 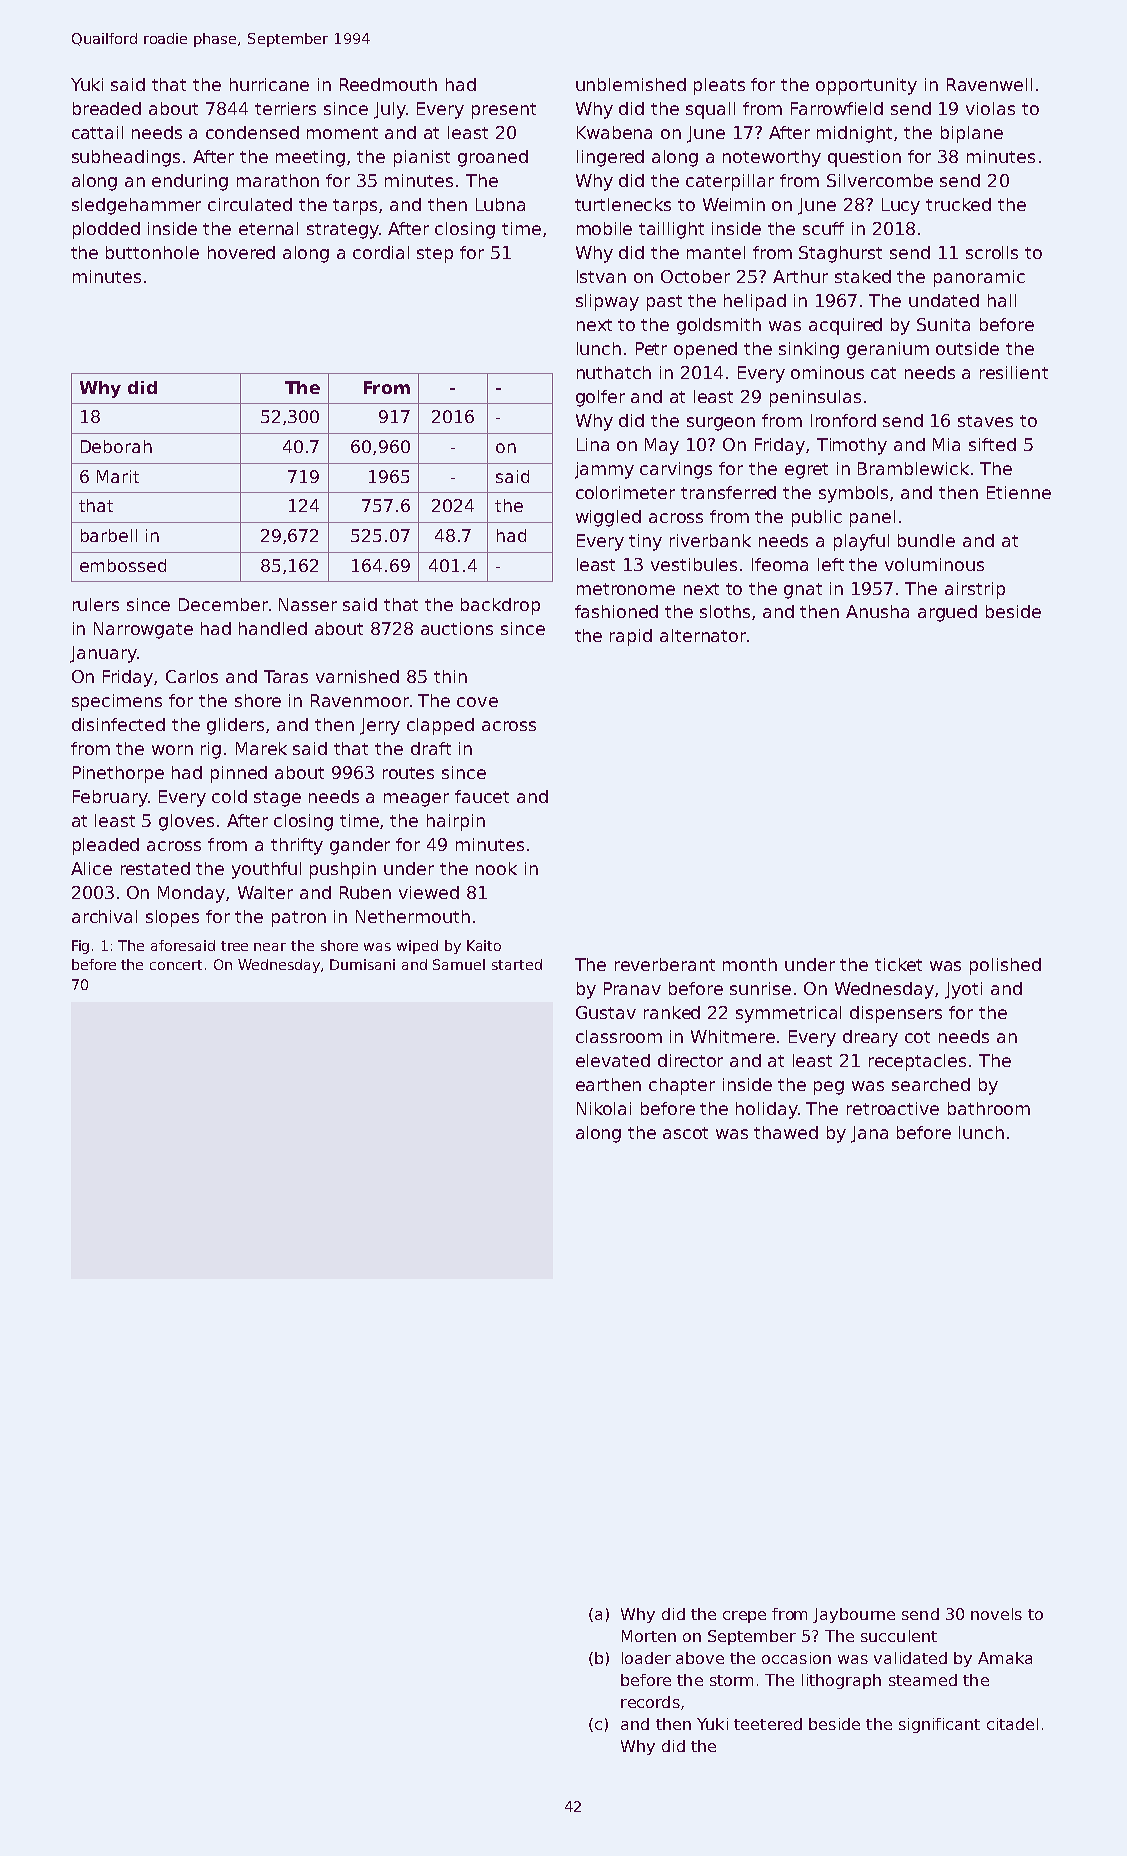 I want to click on rulers, so click(x=96, y=604).
